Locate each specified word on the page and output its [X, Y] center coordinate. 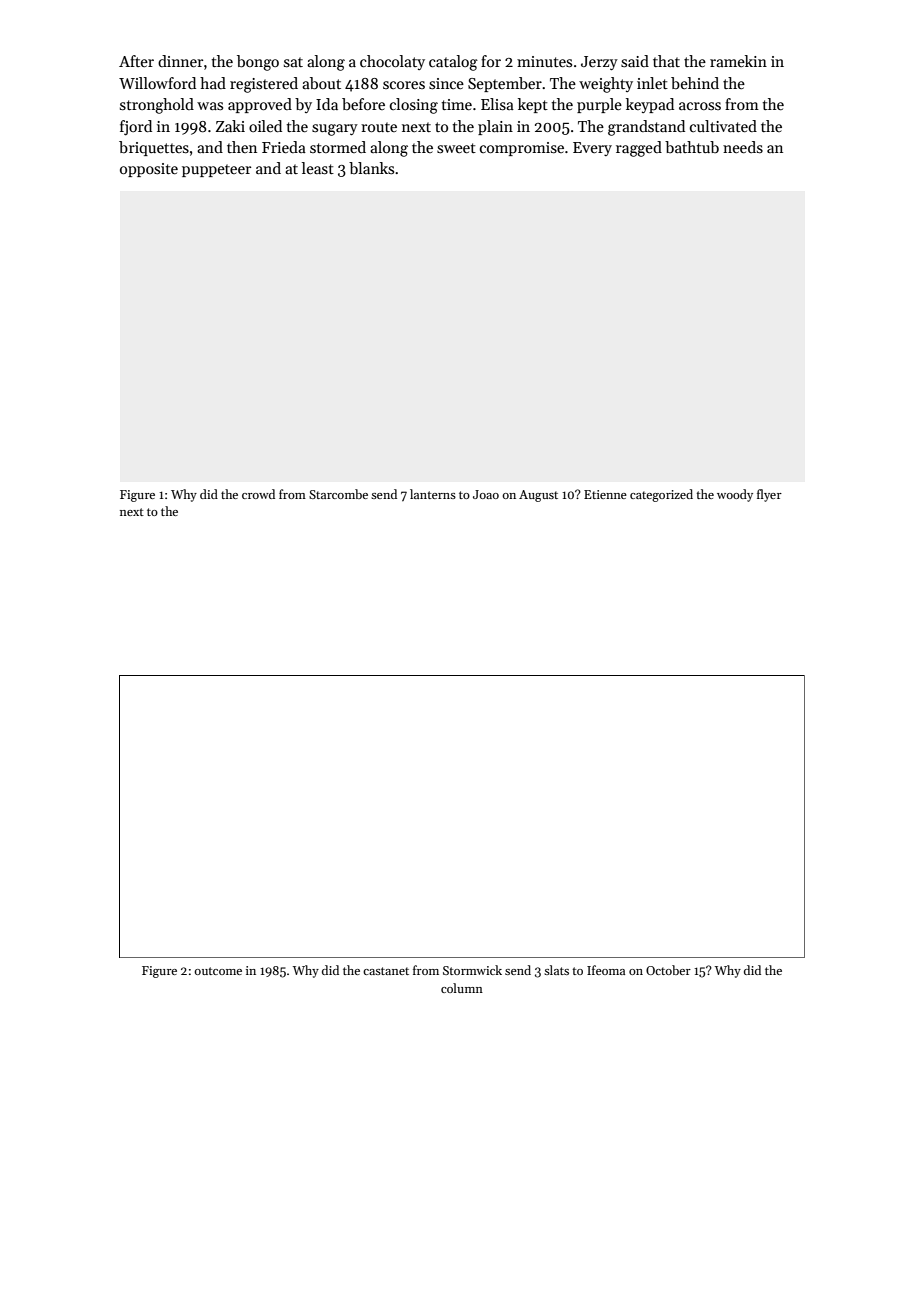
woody [735, 495]
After [136, 61]
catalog [453, 63]
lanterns [433, 494]
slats [556, 970]
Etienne [605, 494]
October [668, 970]
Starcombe [338, 494]
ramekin [738, 61]
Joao [486, 494]
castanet [386, 971]
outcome [218, 971]
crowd [258, 494]
